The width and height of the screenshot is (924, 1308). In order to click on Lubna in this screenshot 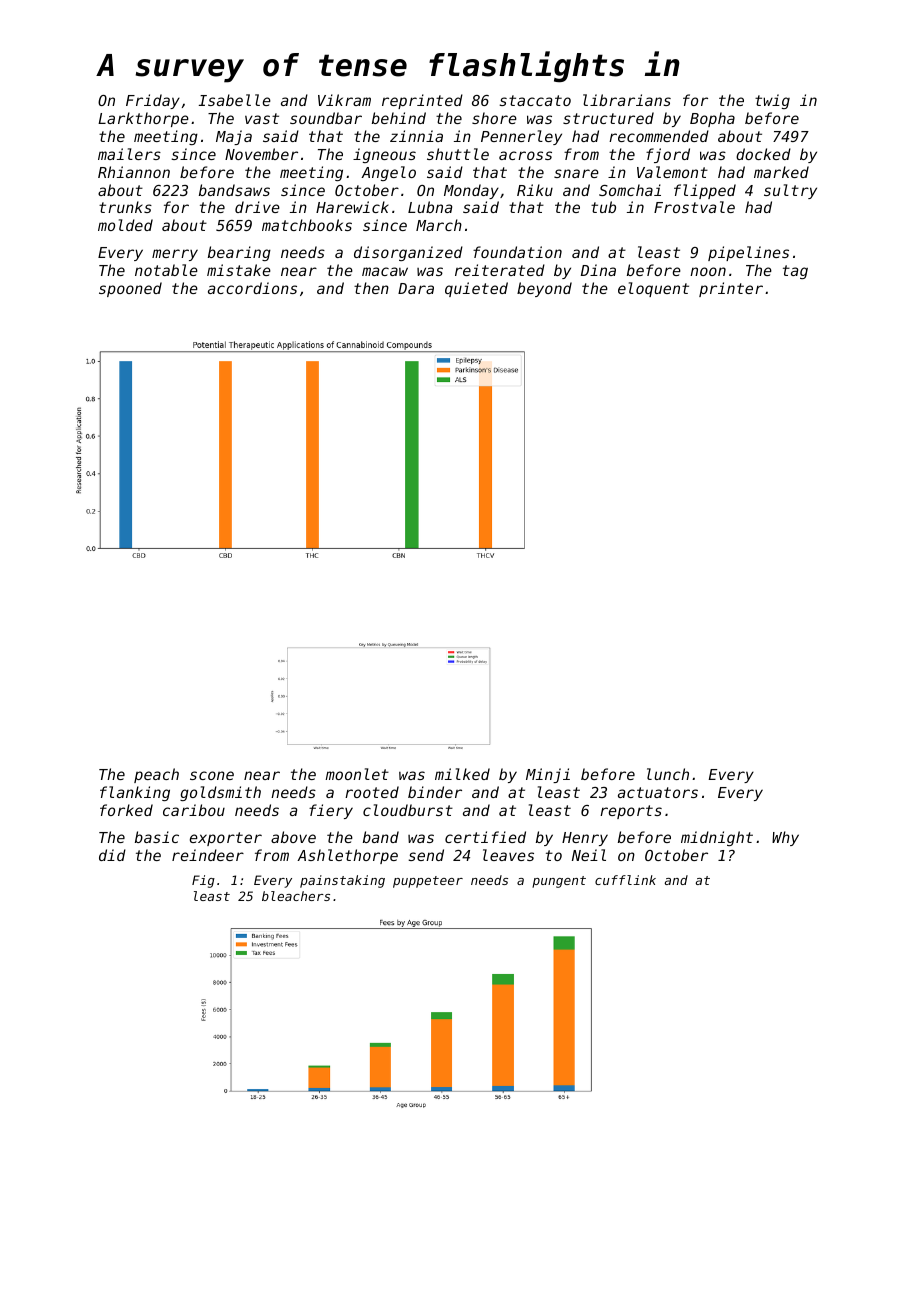, I will do `click(430, 207)`.
